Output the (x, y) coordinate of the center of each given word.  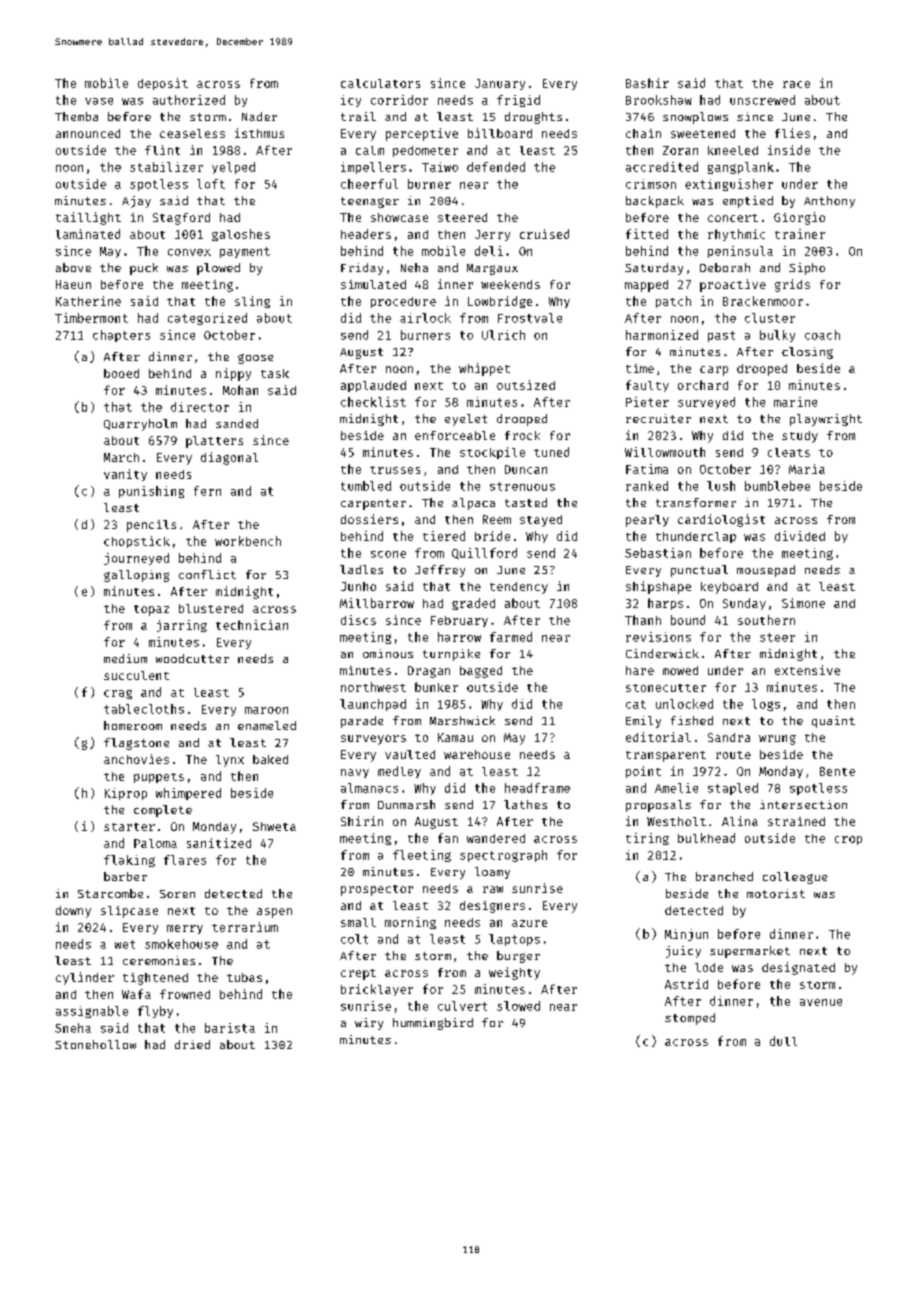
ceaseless (192, 133)
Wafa (136, 994)
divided (800, 536)
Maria (807, 469)
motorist (776, 893)
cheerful (369, 184)
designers (492, 907)
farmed (511, 637)
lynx (230, 761)
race (796, 84)
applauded (373, 386)
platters (214, 442)
